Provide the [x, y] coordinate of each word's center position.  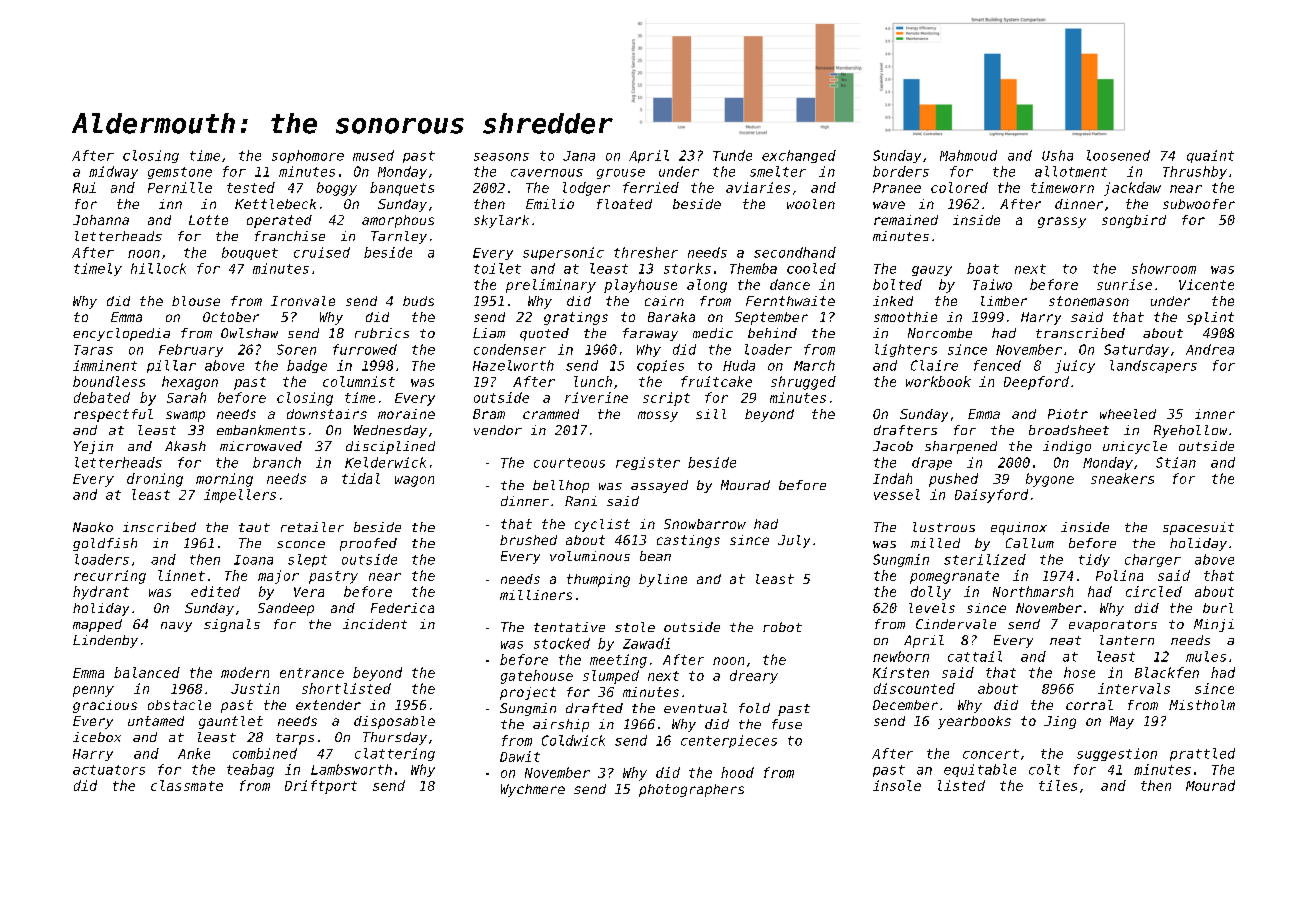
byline [663, 580]
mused [373, 155]
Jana [579, 156]
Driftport [321, 787]
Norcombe [940, 333]
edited [215, 591]
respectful [113, 415]
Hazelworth [513, 365]
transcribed [1080, 333]
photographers [691, 790]
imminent [105, 365]
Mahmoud [968, 155]
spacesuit [1198, 528]
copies [660, 366]
